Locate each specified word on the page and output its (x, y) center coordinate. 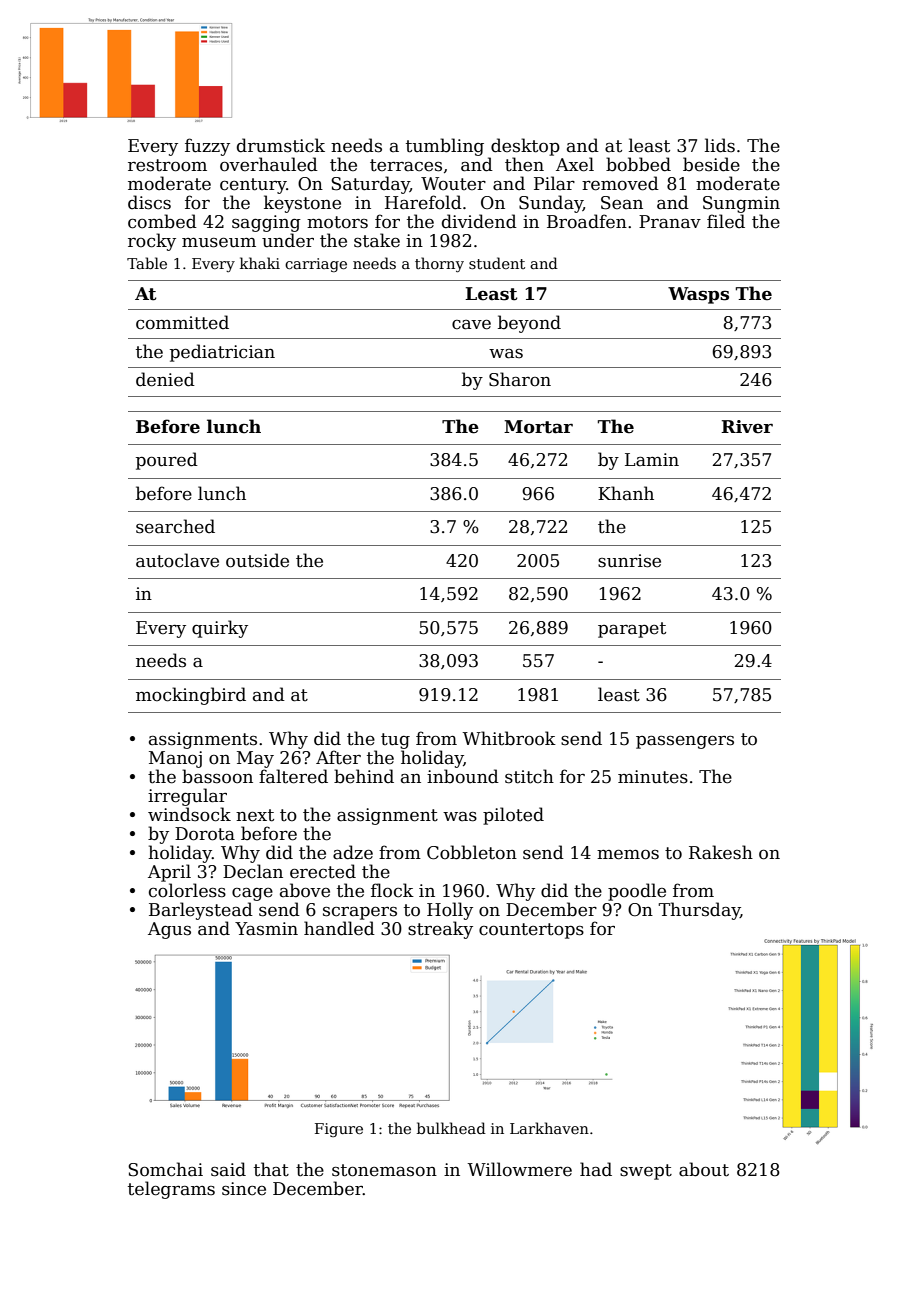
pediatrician (222, 353)
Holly (450, 911)
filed (726, 221)
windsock (189, 814)
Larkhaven (549, 1128)
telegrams (171, 1190)
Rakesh (721, 852)
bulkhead (451, 1128)
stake (377, 240)
